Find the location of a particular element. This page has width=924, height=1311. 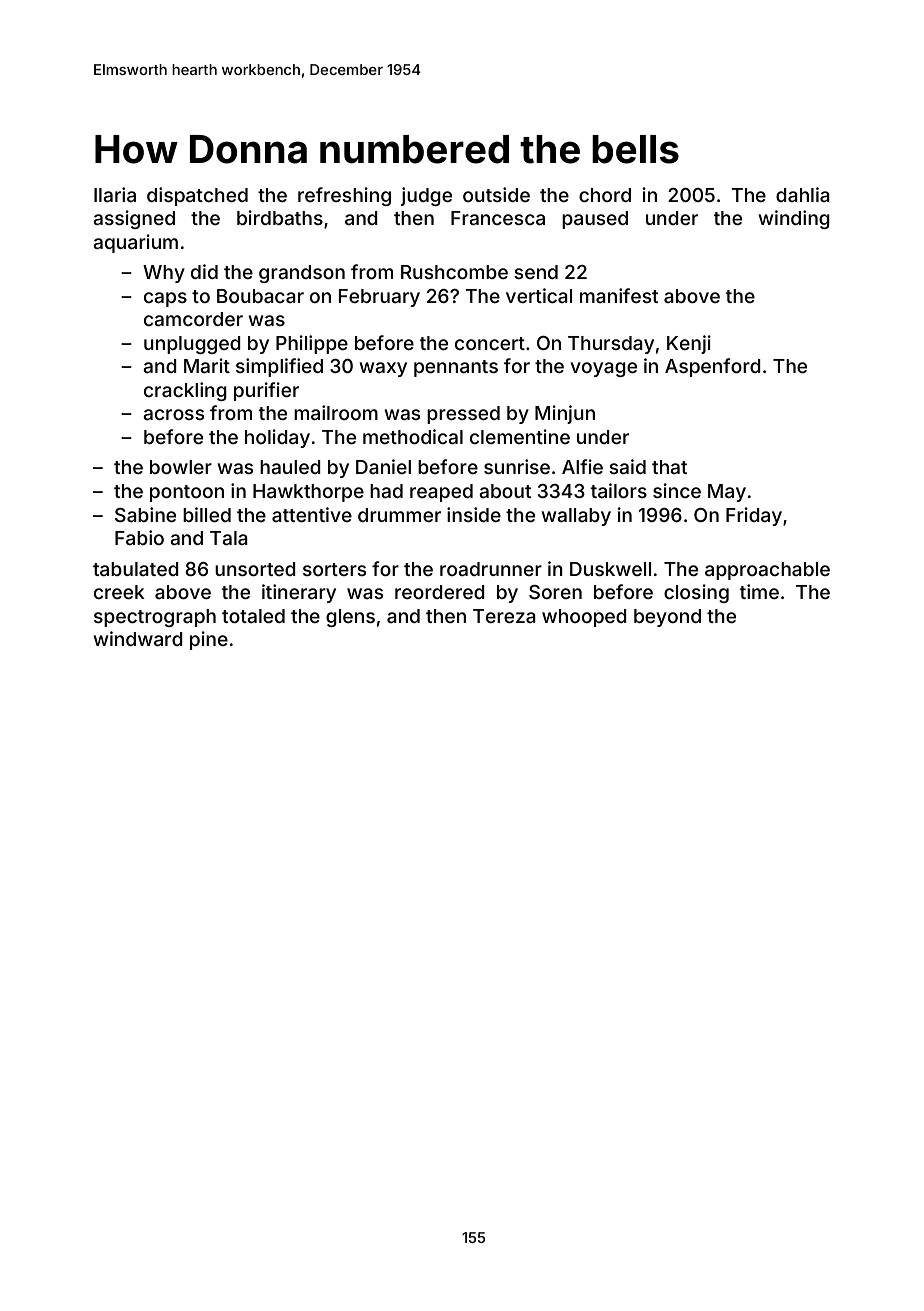

chord is located at coordinates (605, 195).
